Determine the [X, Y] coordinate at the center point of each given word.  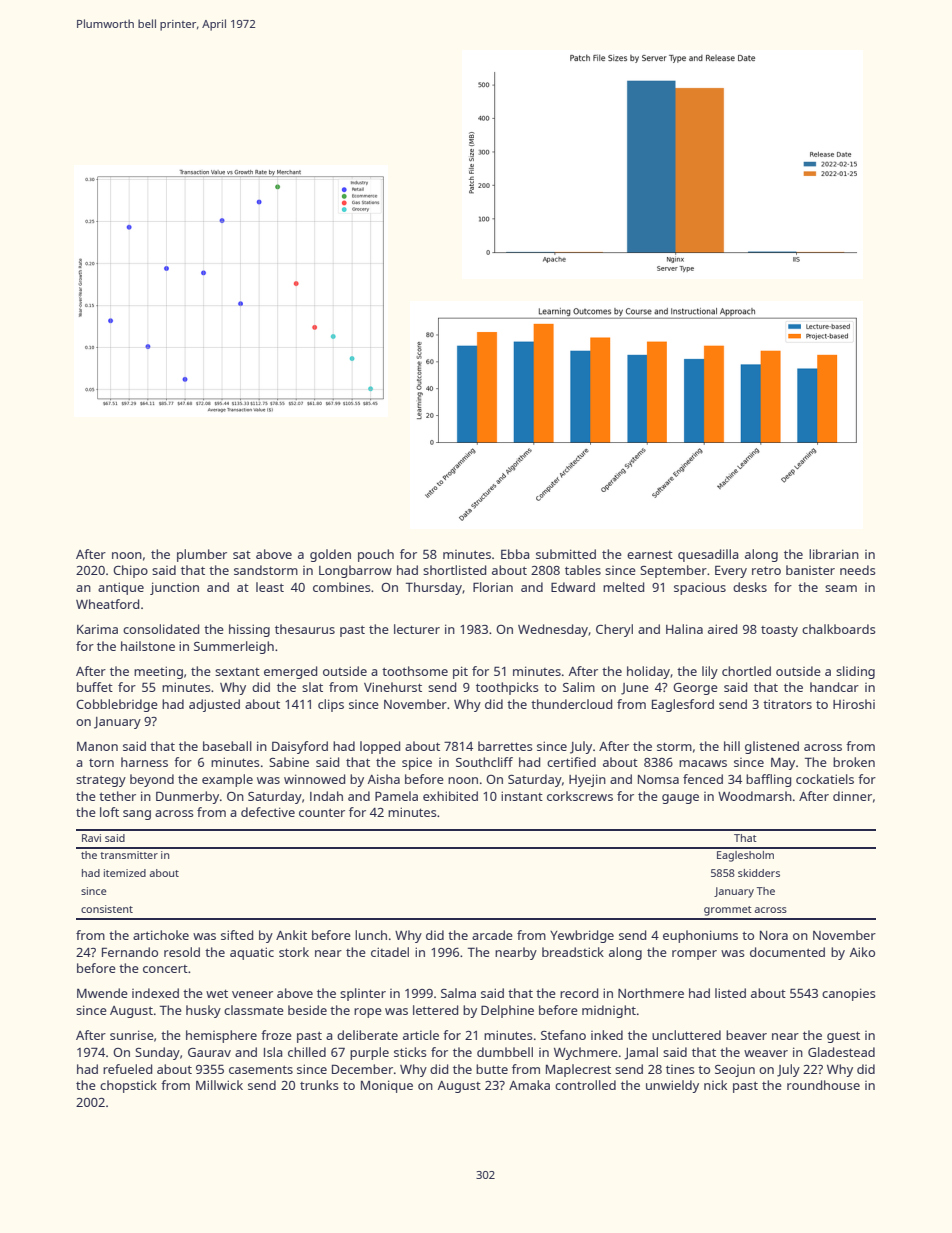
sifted [237, 935]
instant [522, 796]
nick [715, 1085]
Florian [493, 587]
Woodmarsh [755, 796]
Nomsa [658, 779]
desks [750, 587]
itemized [125, 873]
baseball [227, 746]
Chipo [130, 571]
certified [571, 762]
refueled [127, 1069]
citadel [390, 952]
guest [843, 1037]
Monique [387, 1086]
